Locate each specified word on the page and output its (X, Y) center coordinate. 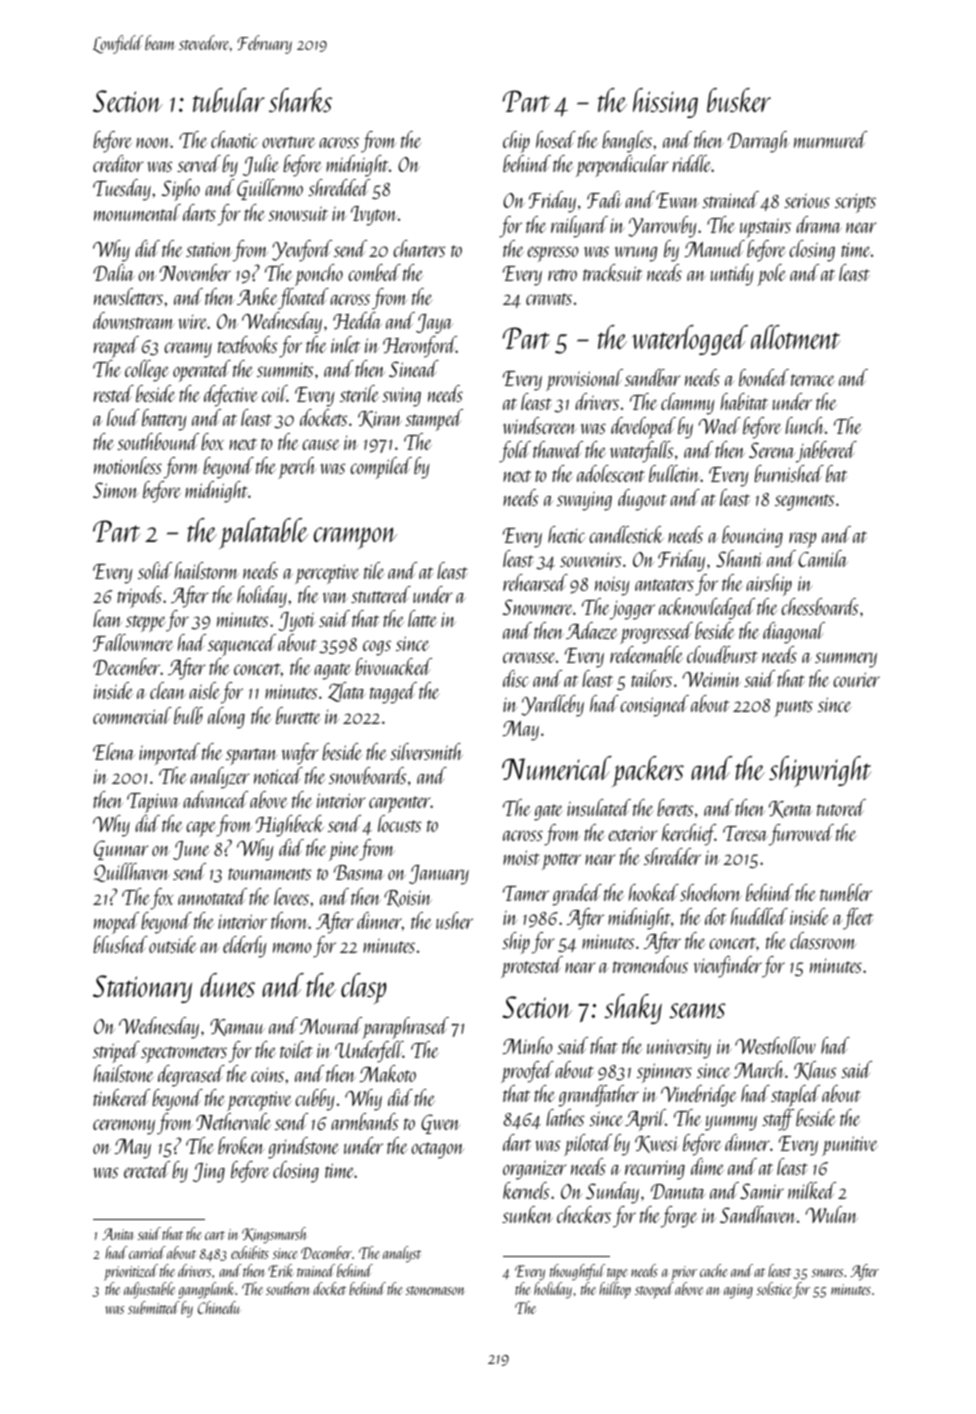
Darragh (758, 142)
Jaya (434, 324)
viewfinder (727, 967)
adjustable (149, 1290)
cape (201, 829)
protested (532, 967)
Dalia (113, 272)
